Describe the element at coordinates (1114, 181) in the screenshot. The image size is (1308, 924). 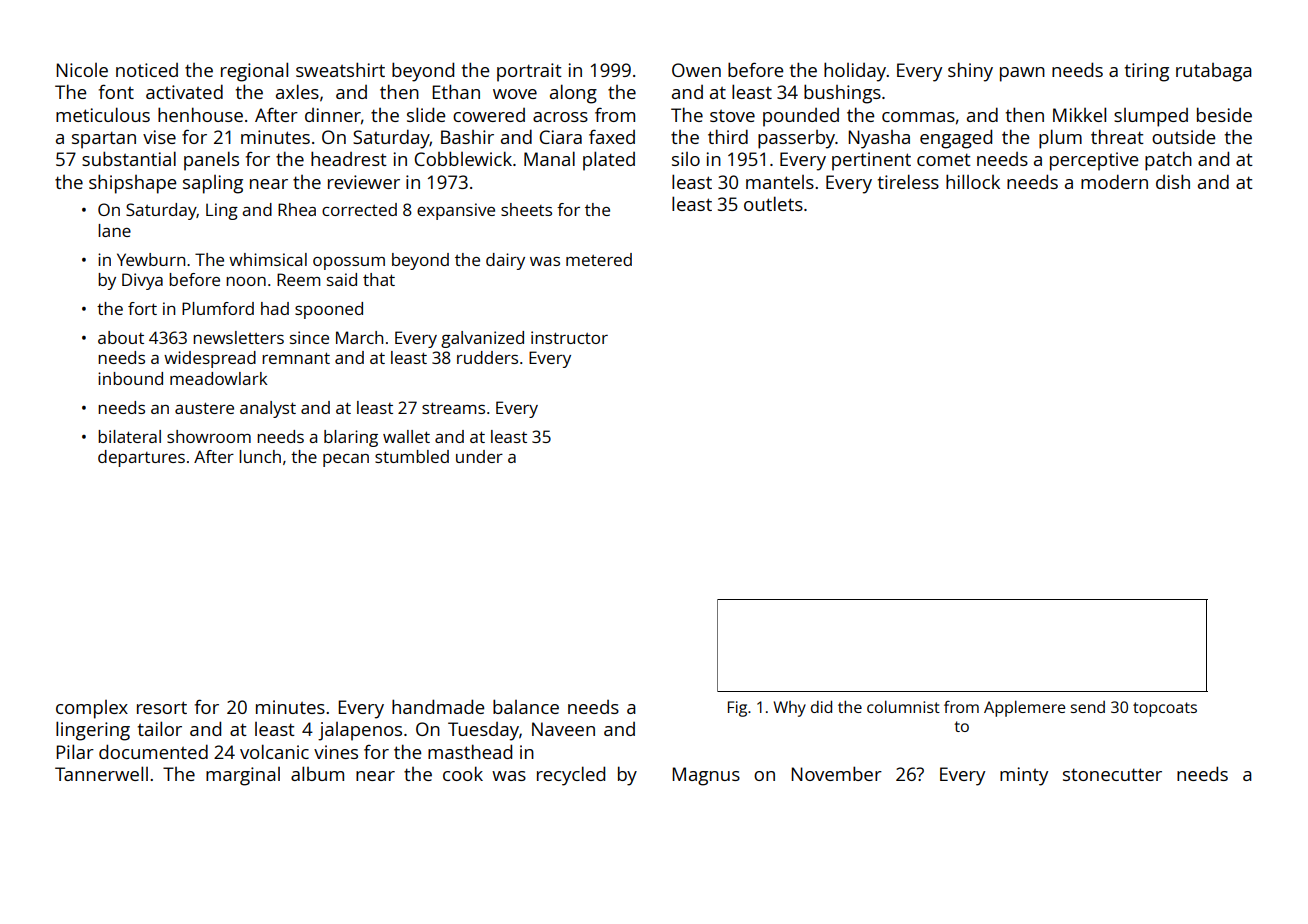
I see `modern` at that location.
